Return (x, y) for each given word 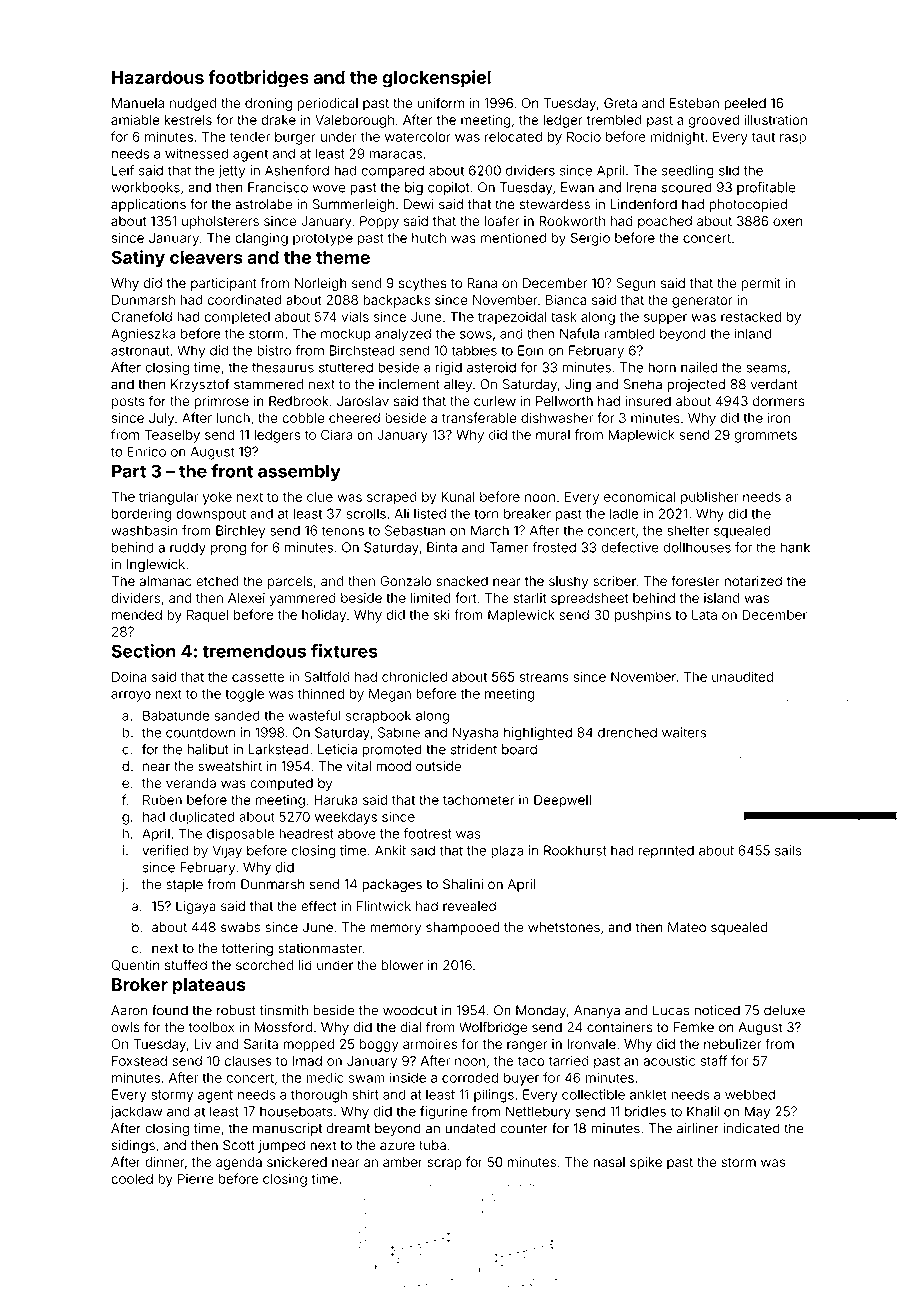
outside (438, 766)
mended (137, 615)
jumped (281, 1146)
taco (531, 1061)
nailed (699, 367)
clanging (261, 239)
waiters (684, 732)
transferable (479, 417)
